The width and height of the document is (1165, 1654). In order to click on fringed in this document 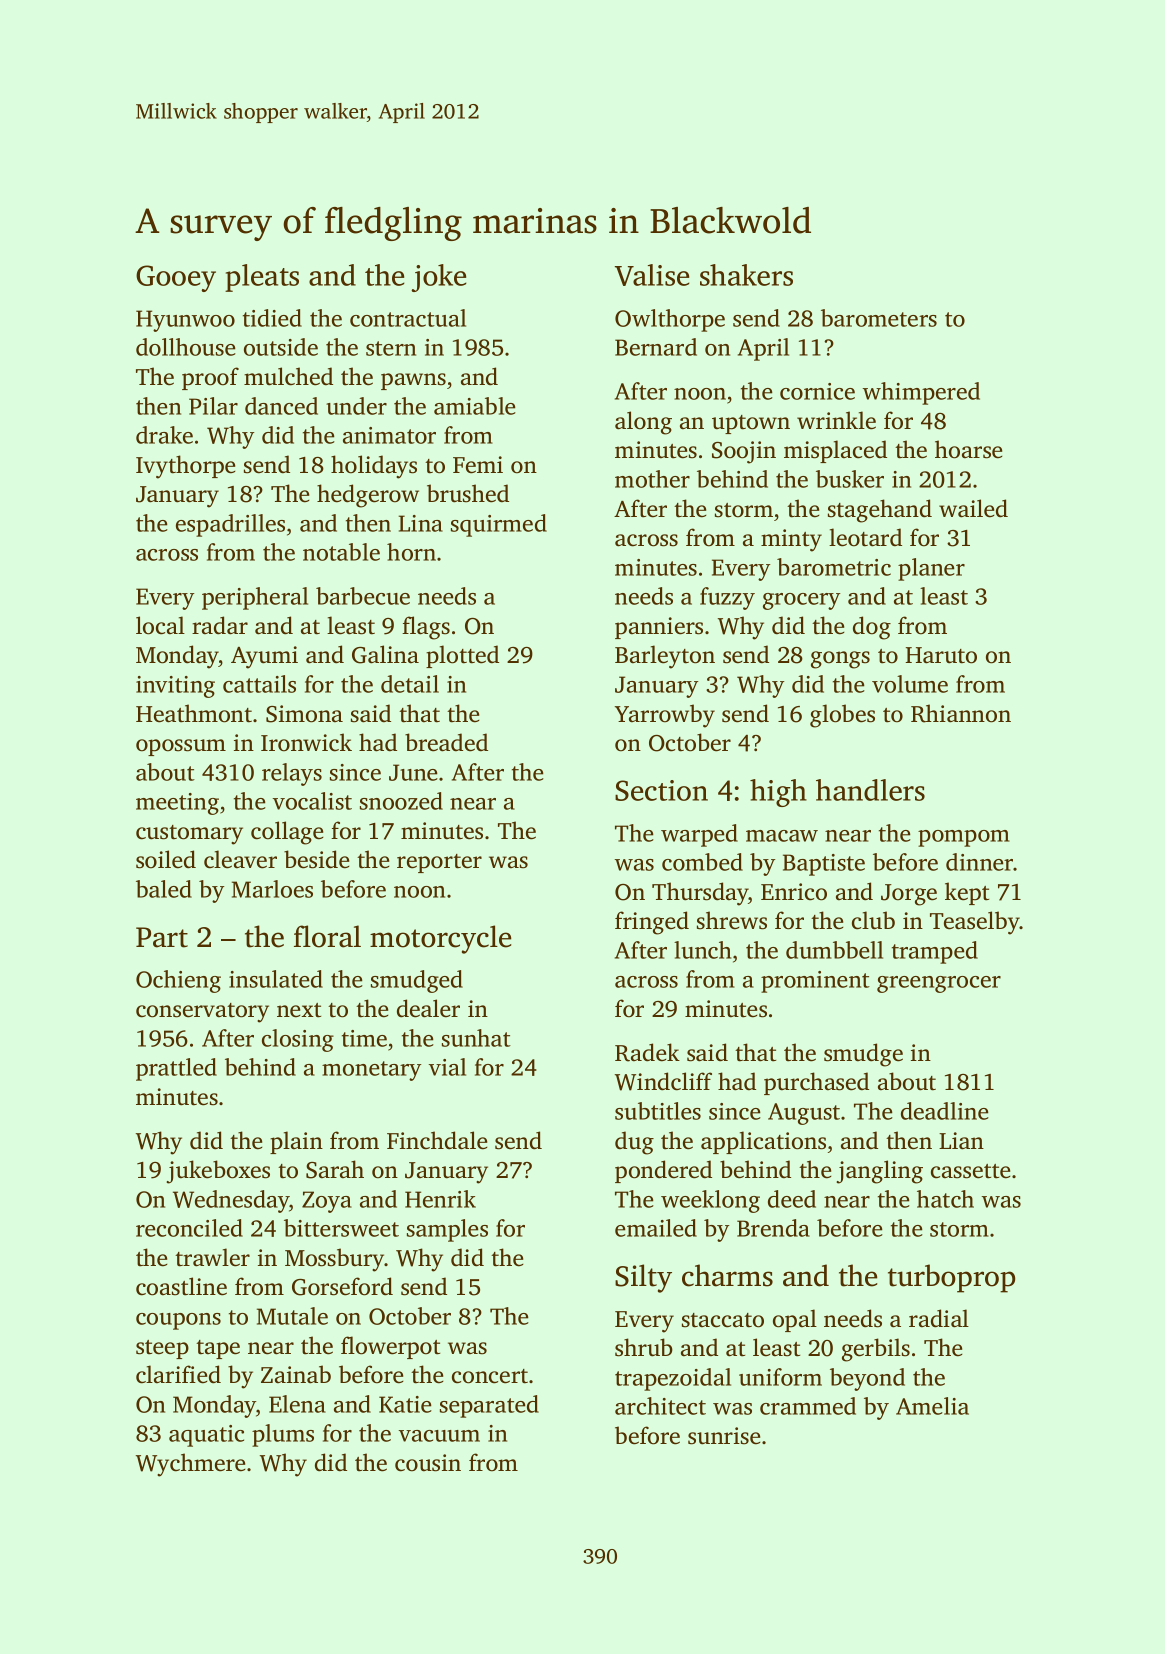, I will do `click(652, 923)`.
